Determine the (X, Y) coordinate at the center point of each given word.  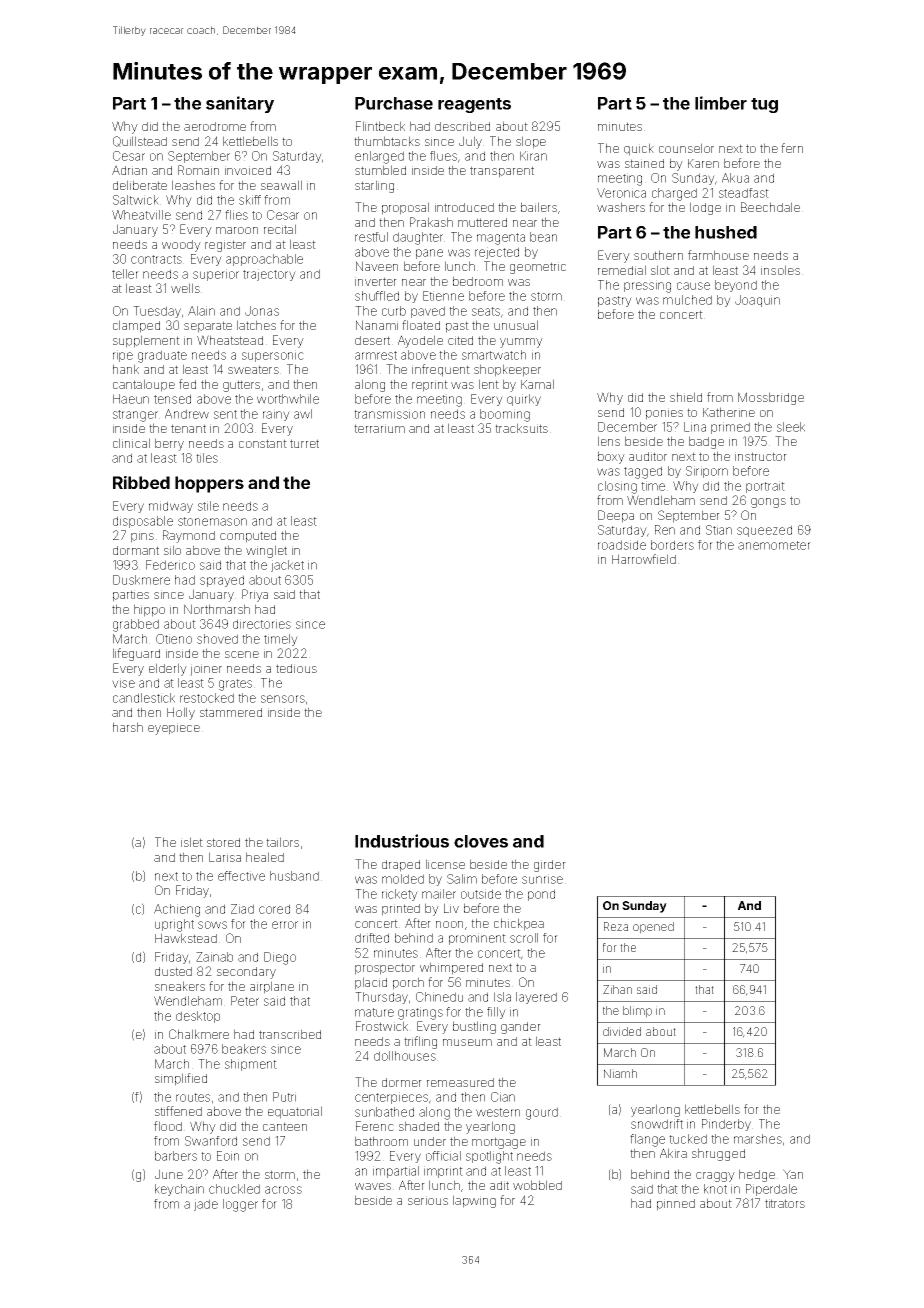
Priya (255, 595)
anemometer (774, 545)
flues (443, 156)
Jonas (262, 311)
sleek (791, 427)
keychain (179, 1190)
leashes (193, 185)
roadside (622, 545)
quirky (524, 400)
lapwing (474, 1201)
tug (764, 105)
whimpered (451, 968)
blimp (637, 1012)
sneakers (180, 986)
